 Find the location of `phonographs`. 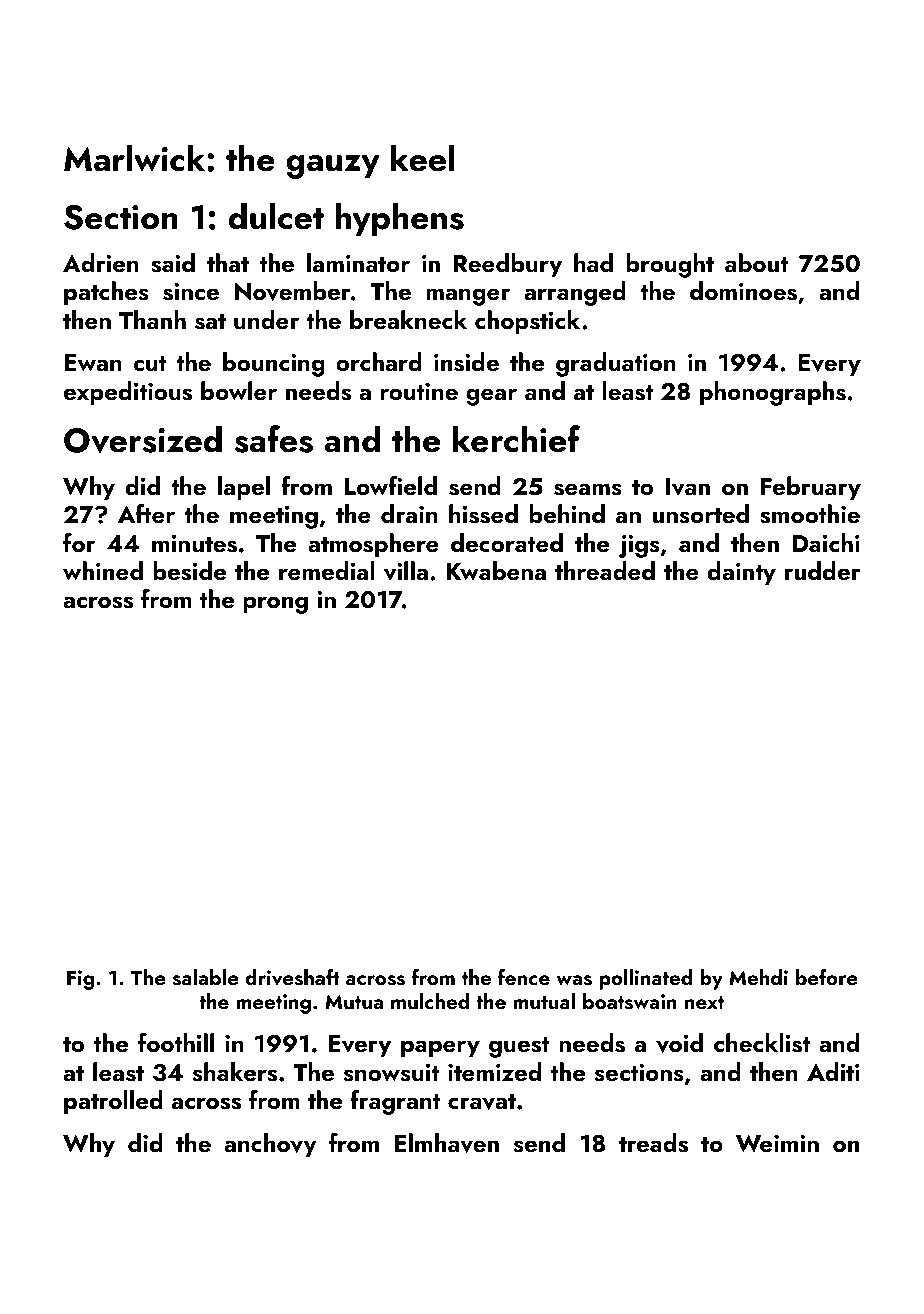

phonographs is located at coordinates (773, 393).
